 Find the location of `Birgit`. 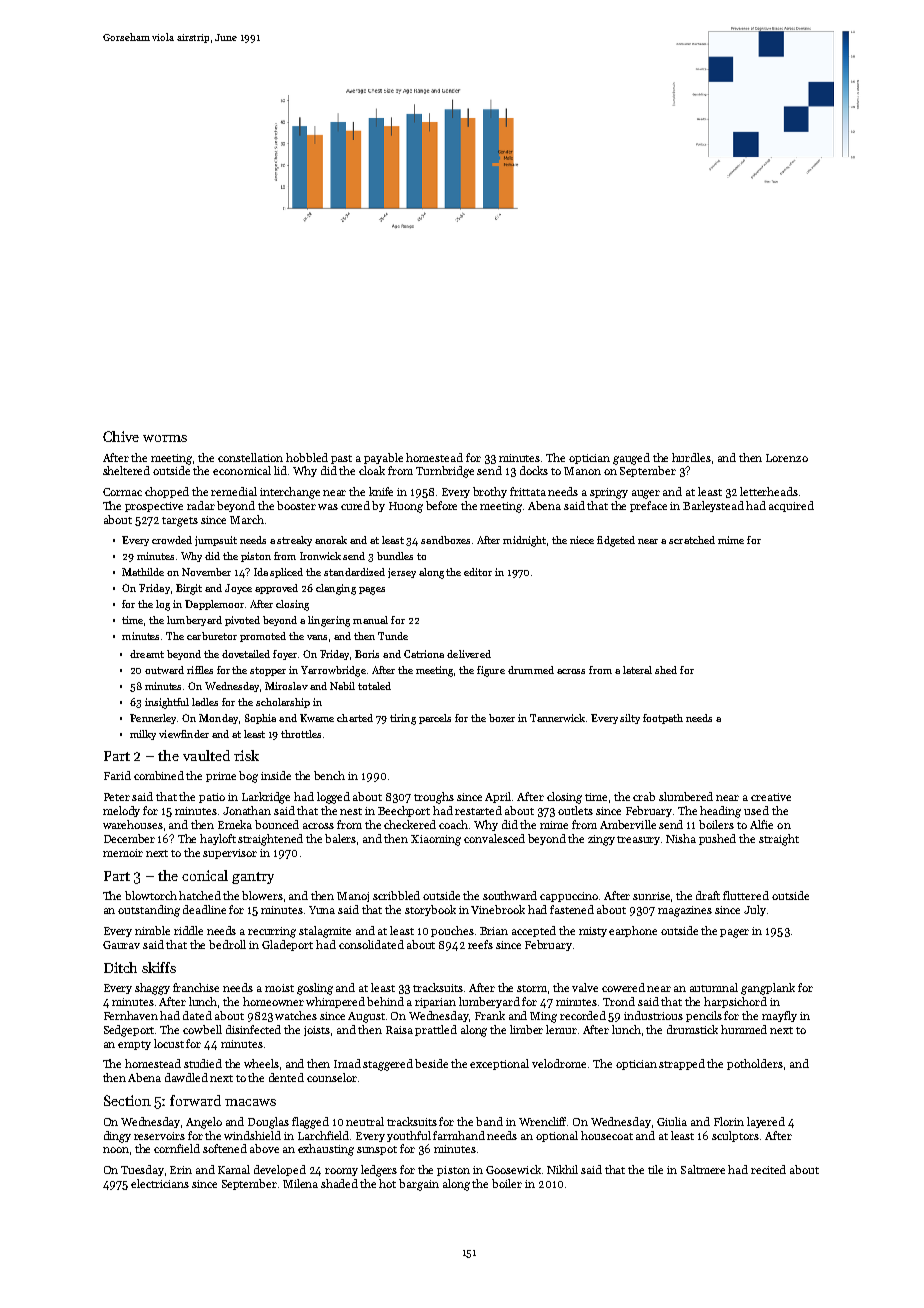

Birgit is located at coordinates (189, 589).
